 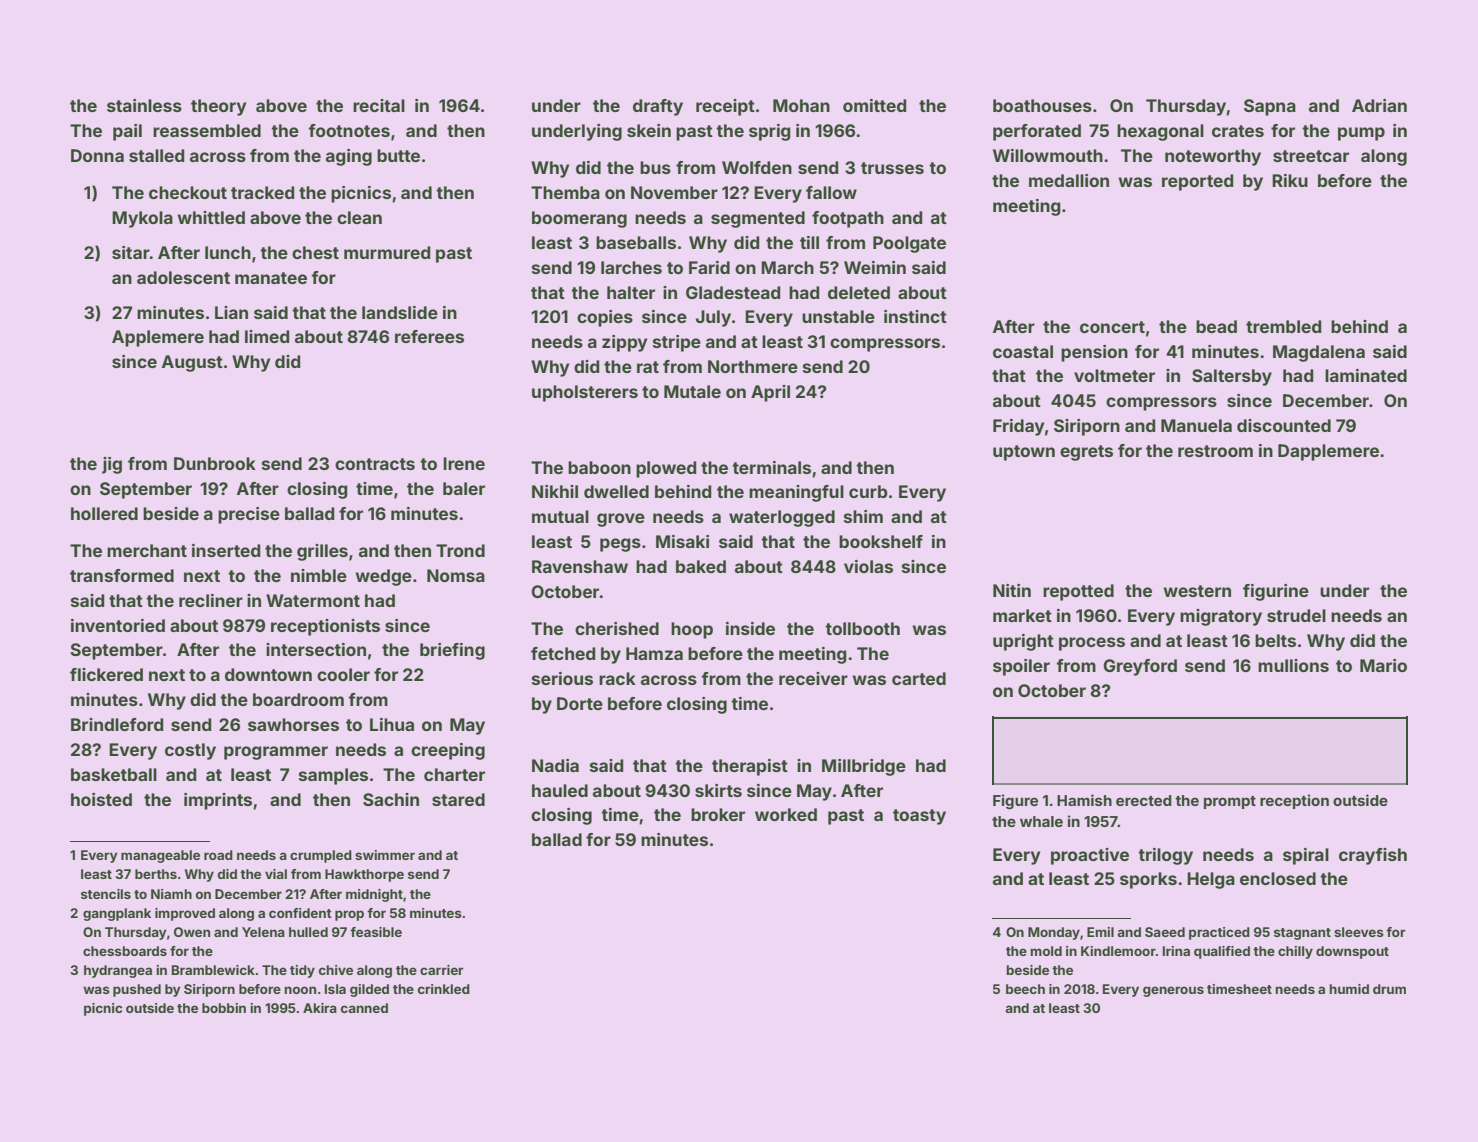 I want to click on whittled, so click(x=211, y=217).
